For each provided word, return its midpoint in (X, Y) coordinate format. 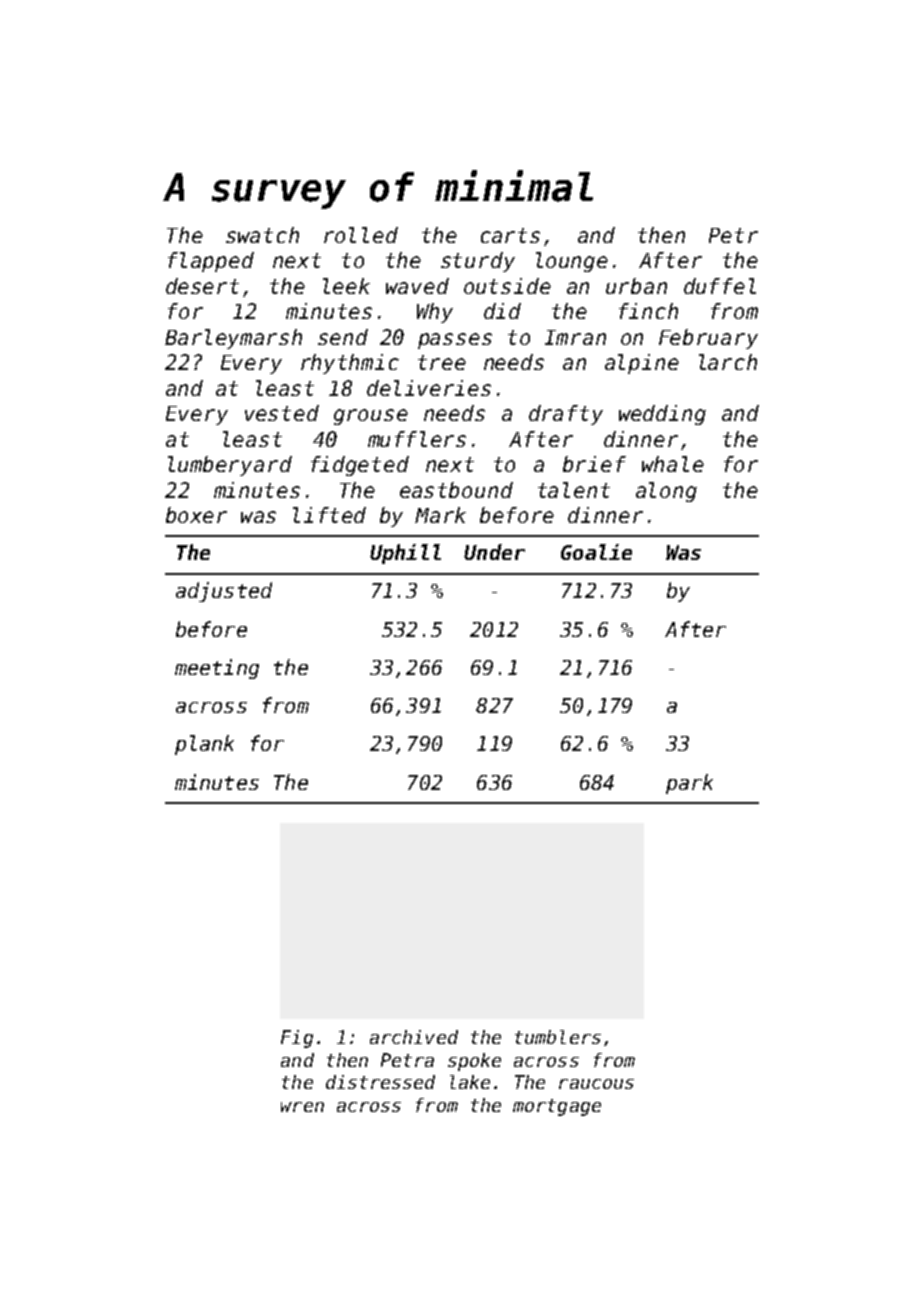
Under (494, 552)
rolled (361, 235)
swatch (262, 235)
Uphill (405, 554)
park (689, 784)
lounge (572, 262)
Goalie (596, 552)
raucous (596, 1084)
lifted (329, 515)
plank (204, 745)
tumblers (558, 1037)
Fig (297, 1039)
